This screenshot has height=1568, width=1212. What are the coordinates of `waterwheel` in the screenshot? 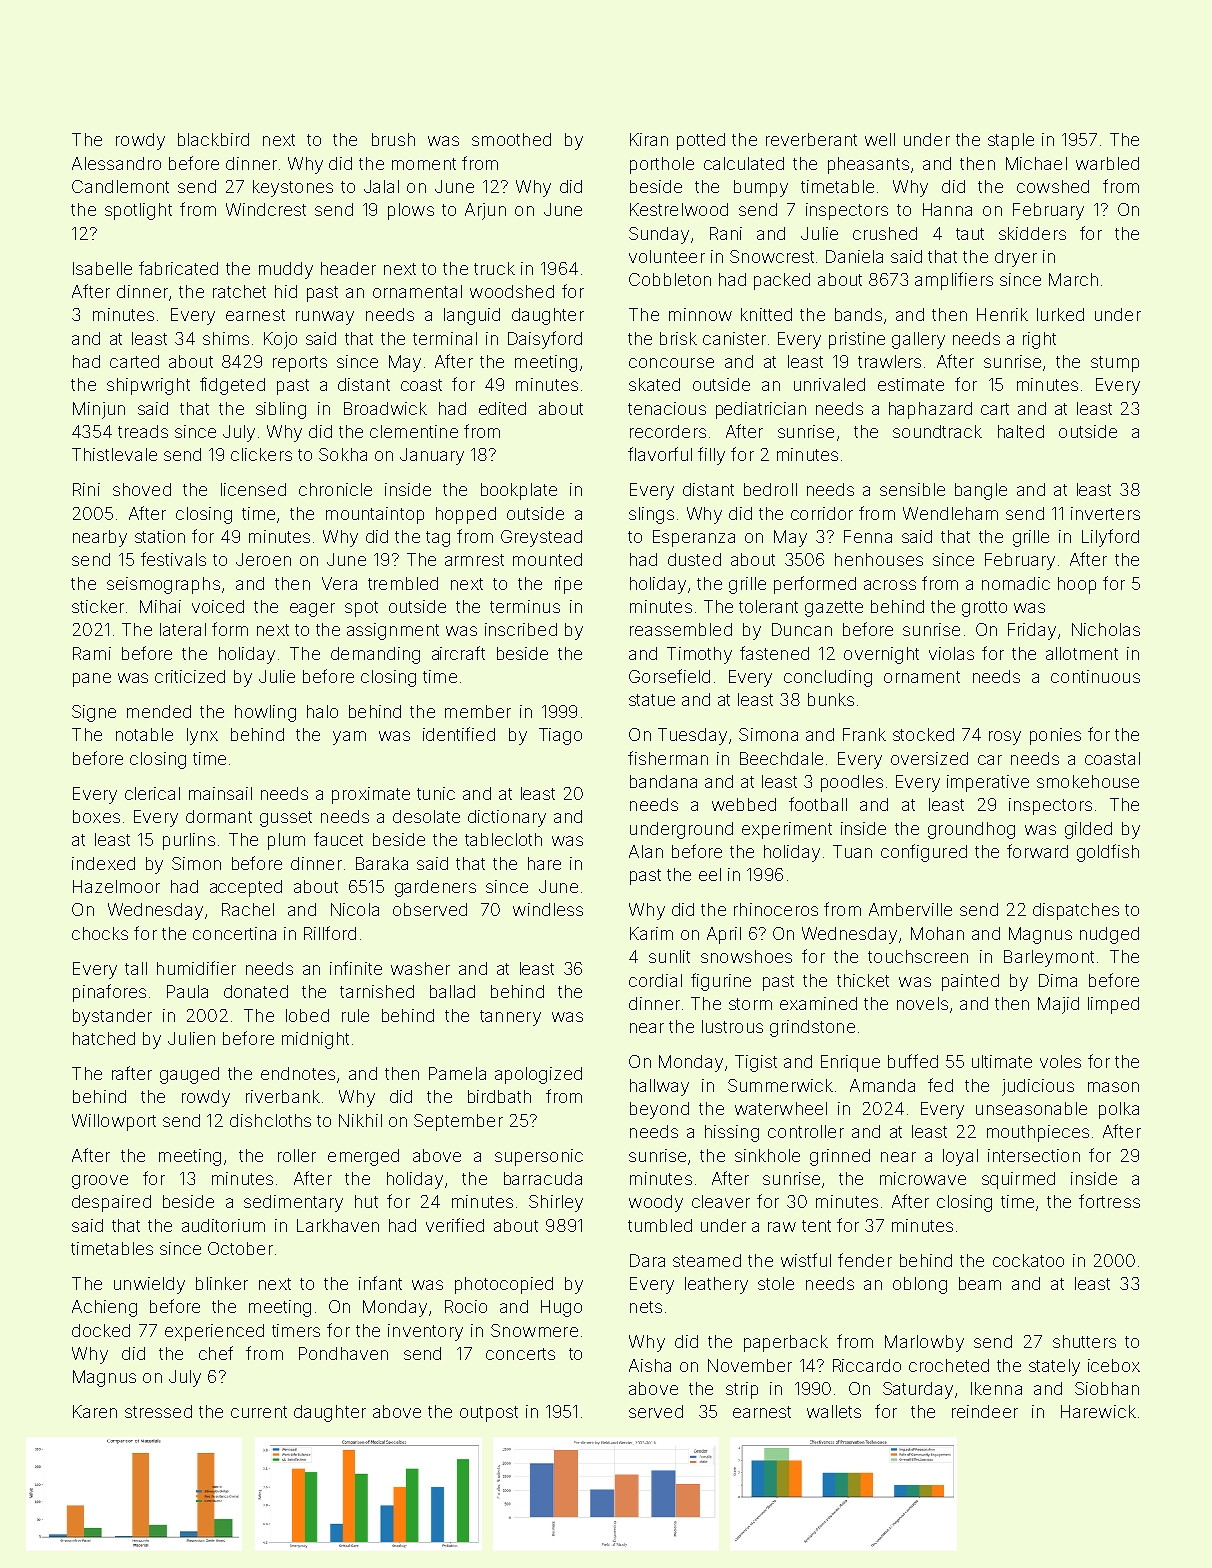 It's located at (781, 1108).
